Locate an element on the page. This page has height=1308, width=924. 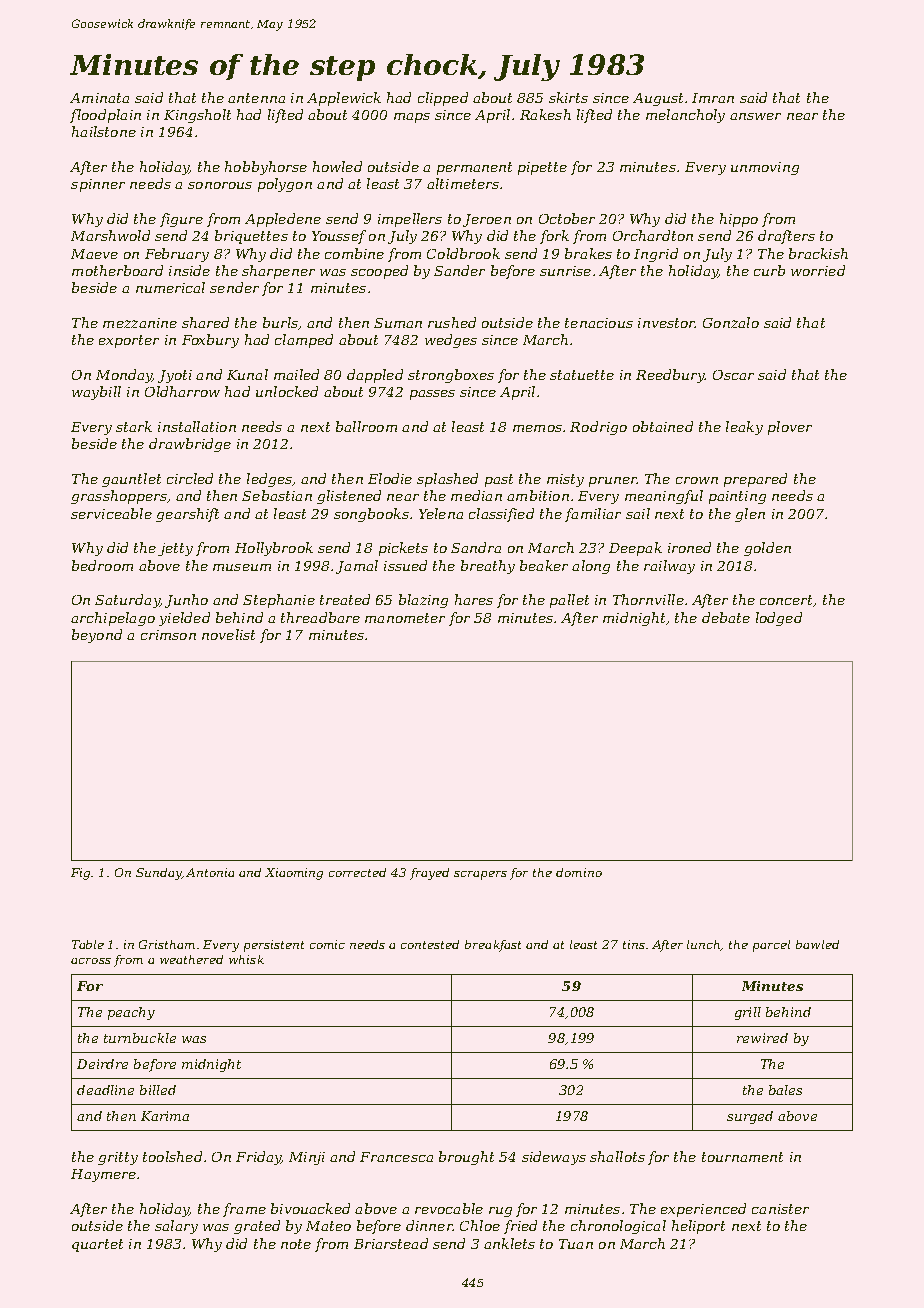
unmoving is located at coordinates (765, 168).
